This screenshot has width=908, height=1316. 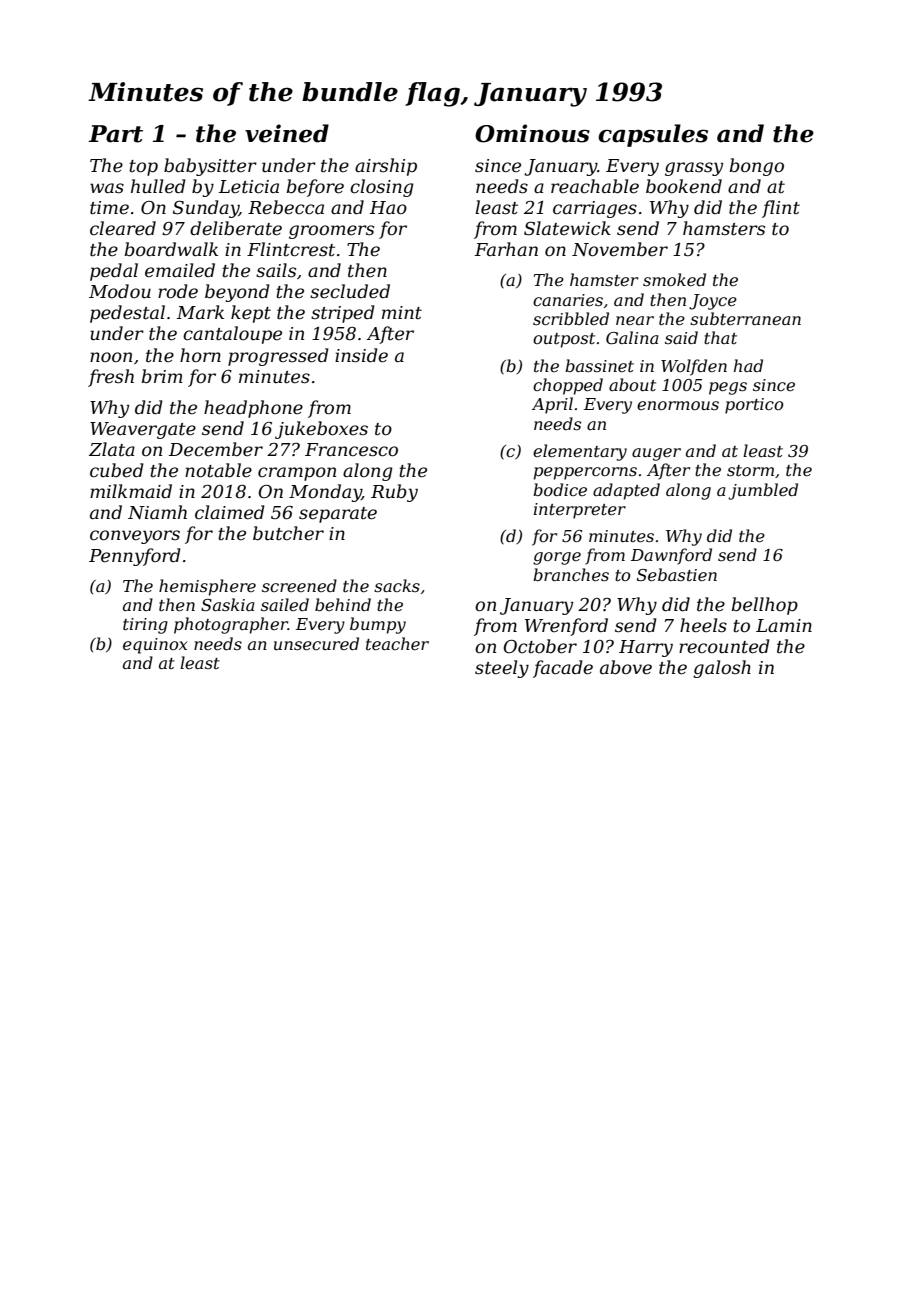 What do you see at coordinates (135, 557) in the screenshot?
I see `Pennyford` at bounding box center [135, 557].
